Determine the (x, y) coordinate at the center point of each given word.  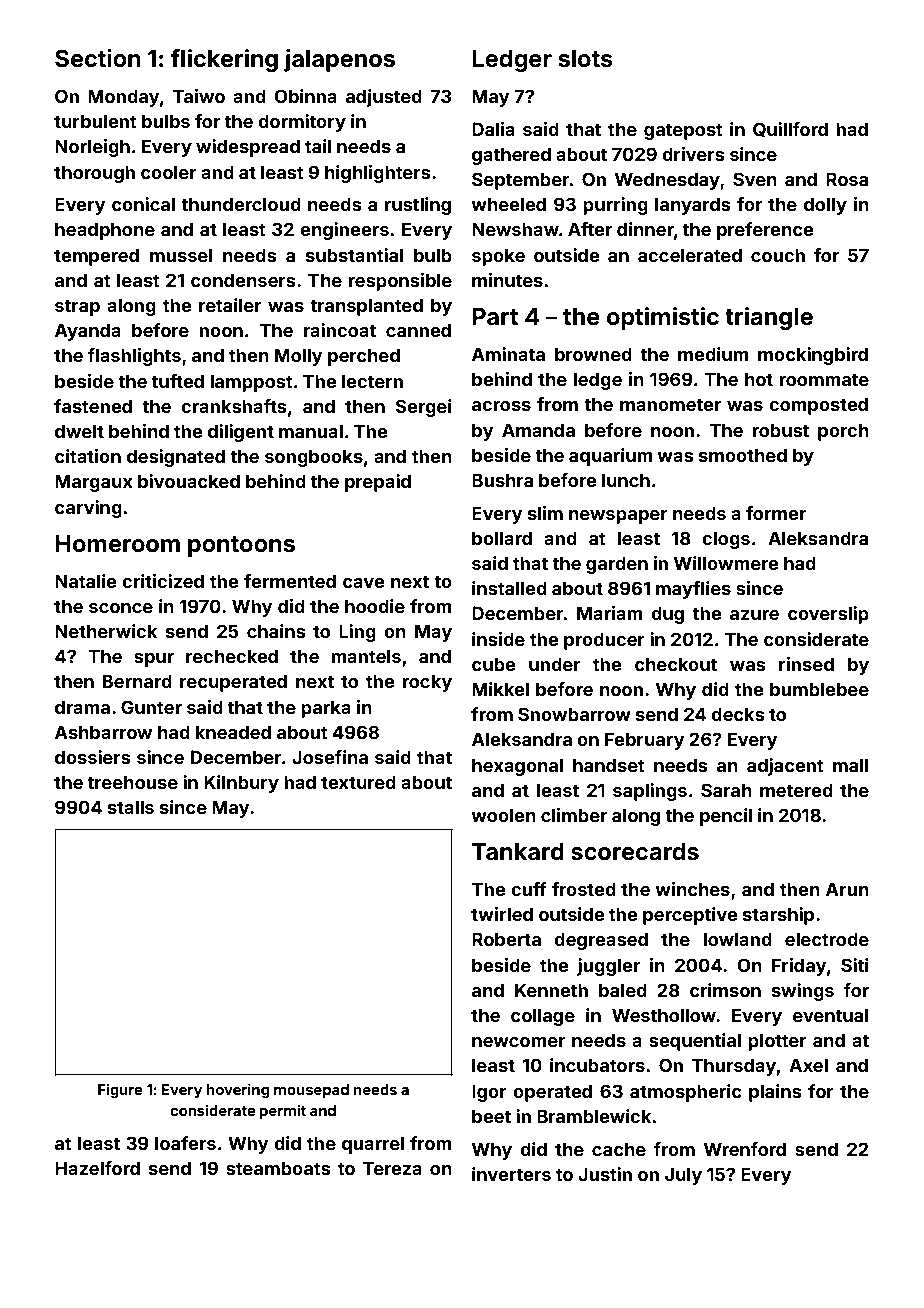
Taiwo (199, 96)
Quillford (790, 129)
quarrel (373, 1145)
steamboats (278, 1168)
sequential (695, 1042)
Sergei (423, 408)
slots (586, 59)
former (776, 513)
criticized (163, 581)
